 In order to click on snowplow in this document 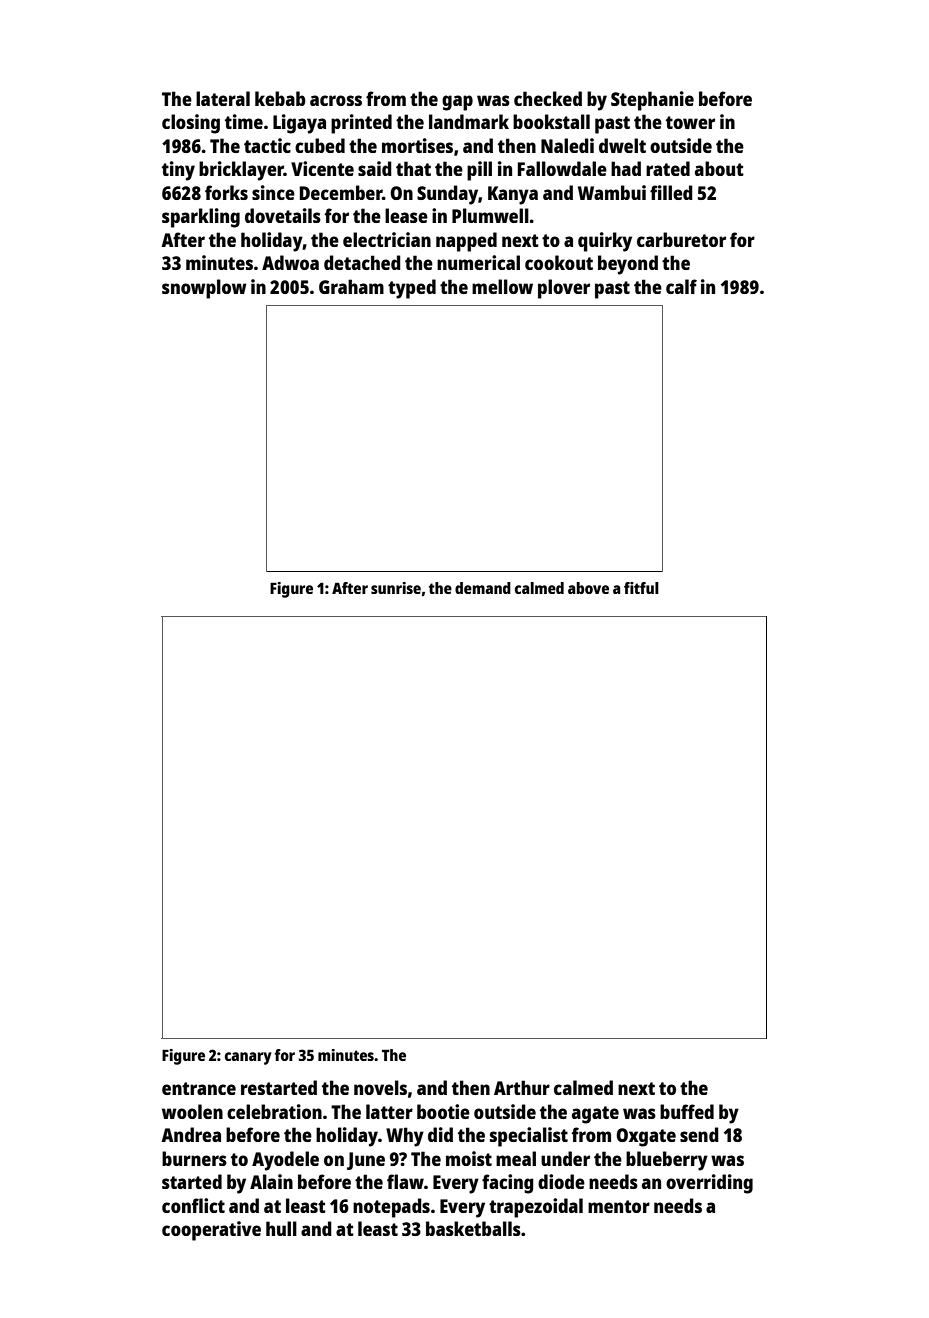, I will do `click(204, 289)`.
